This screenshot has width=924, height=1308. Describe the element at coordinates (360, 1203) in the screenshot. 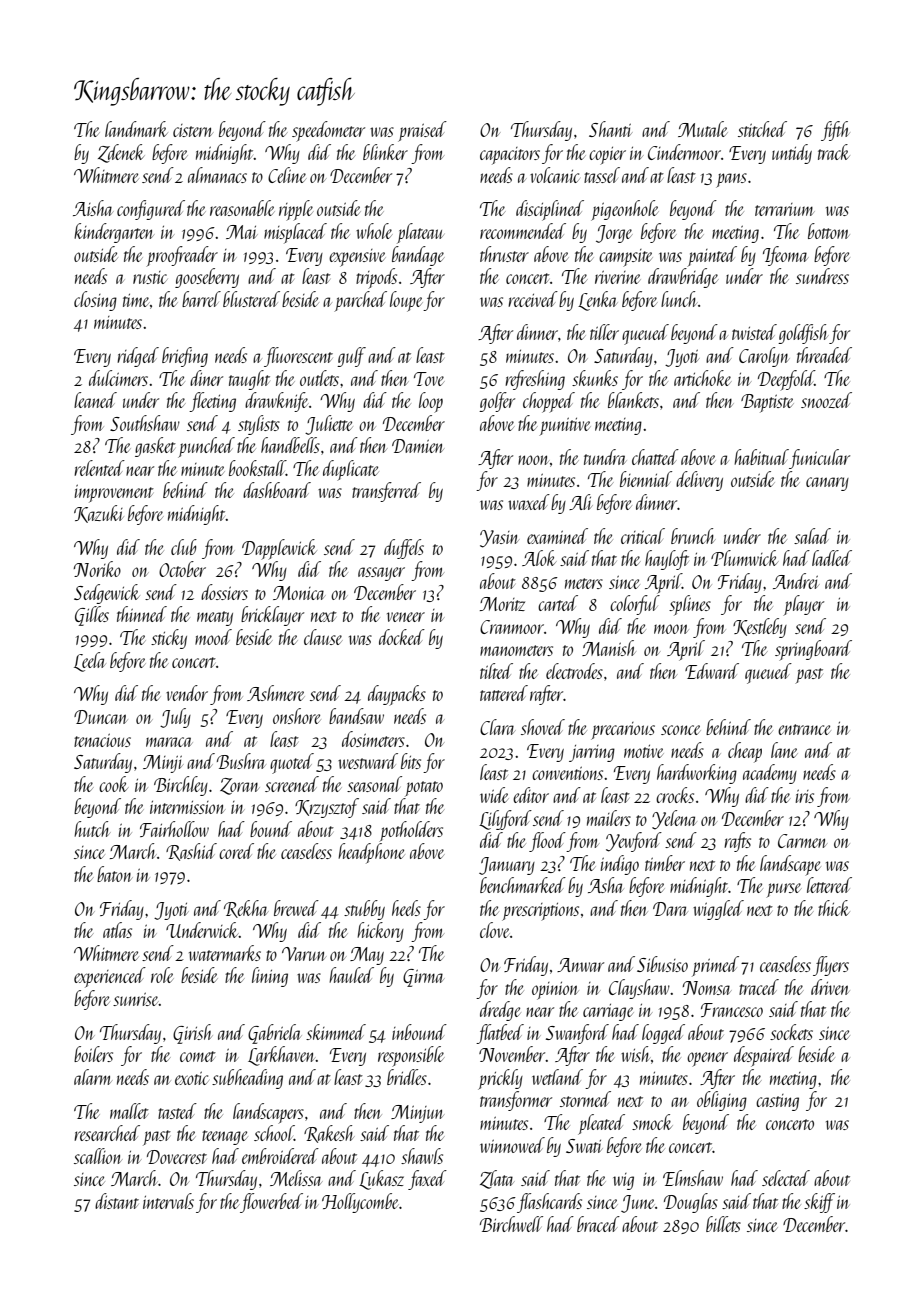

I see `Hollycombe` at that location.
